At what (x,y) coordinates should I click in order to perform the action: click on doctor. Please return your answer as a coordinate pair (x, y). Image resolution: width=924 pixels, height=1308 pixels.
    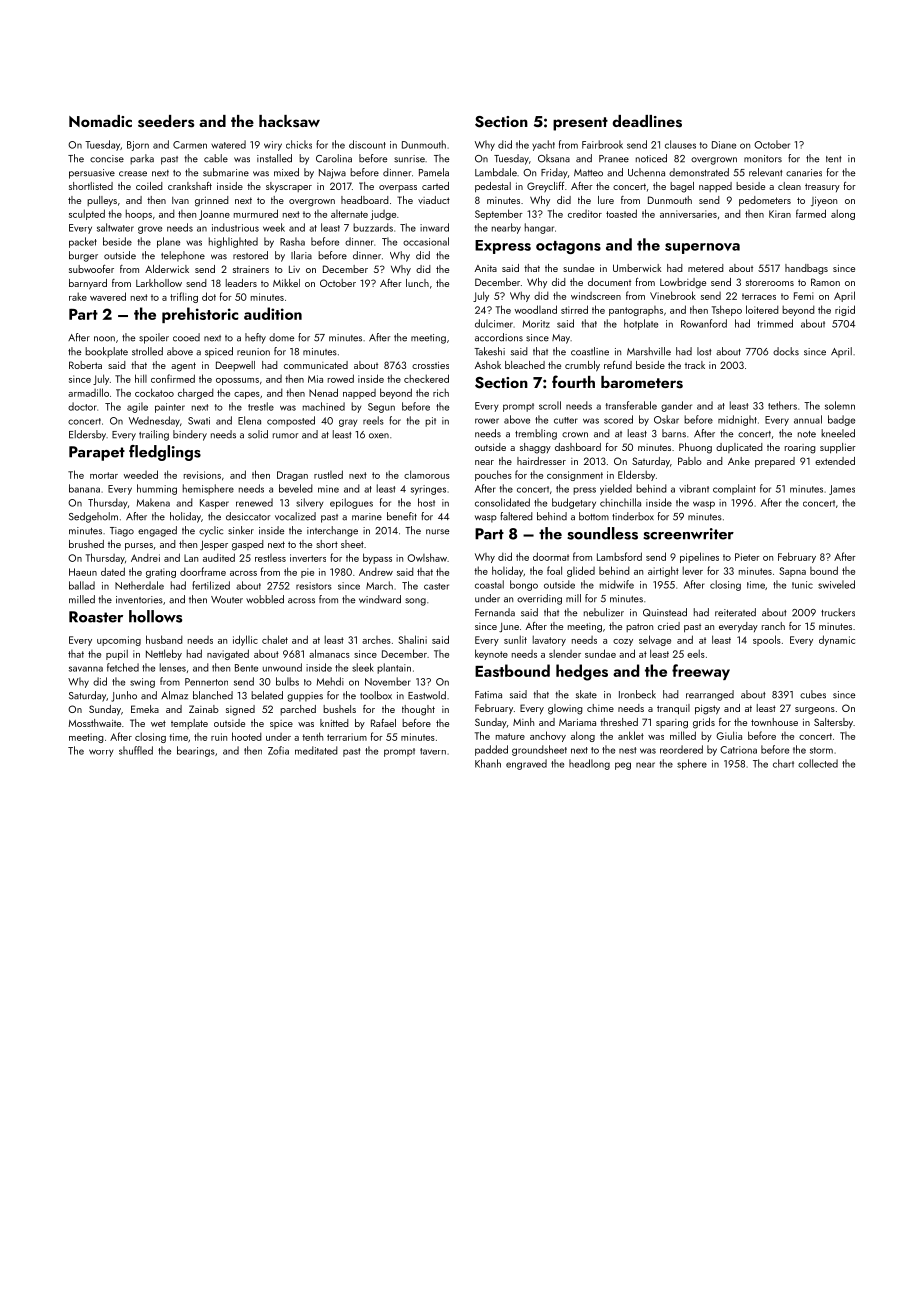
    Looking at the image, I should click on (82, 406).
